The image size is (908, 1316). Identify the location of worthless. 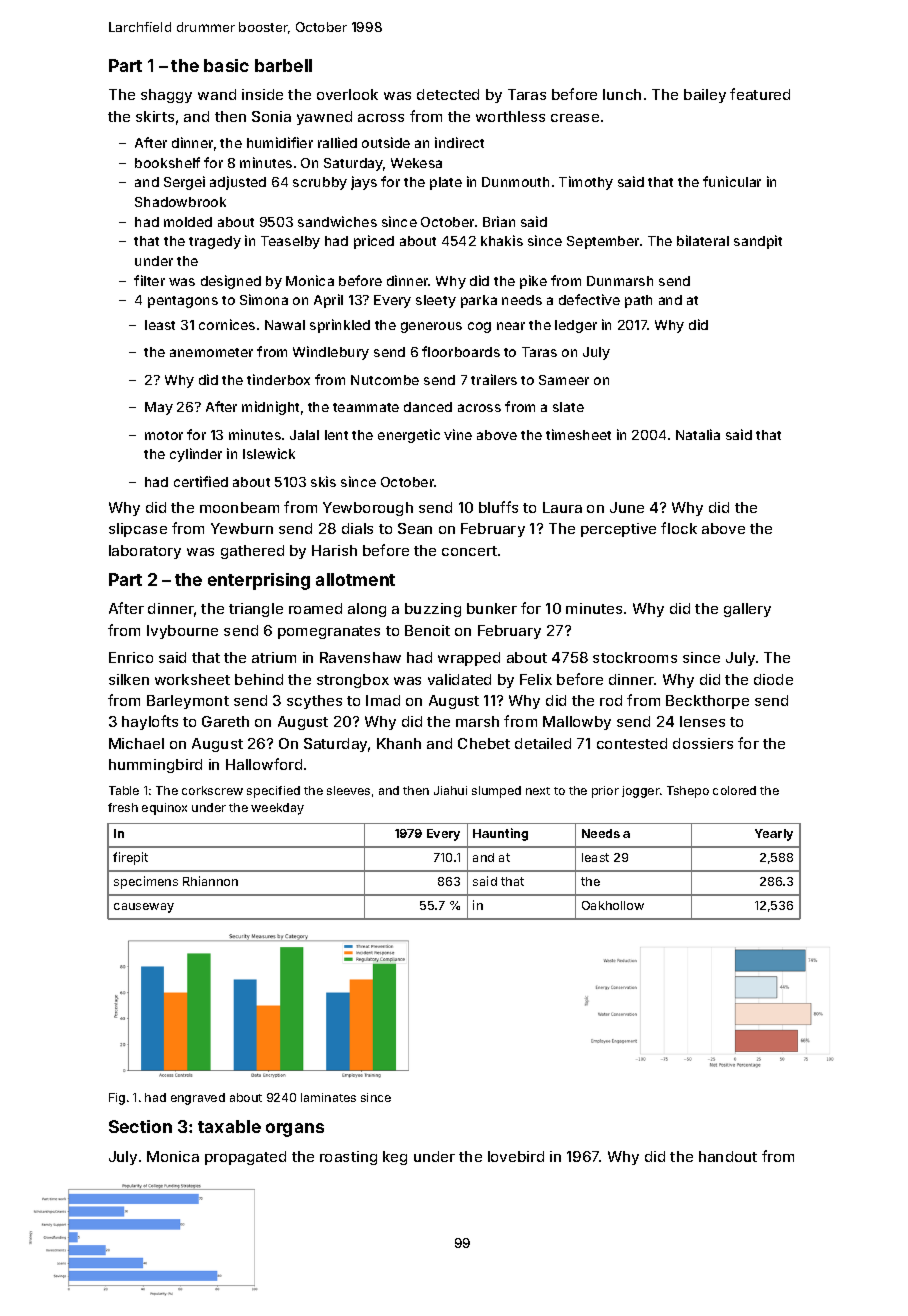
(510, 116).
